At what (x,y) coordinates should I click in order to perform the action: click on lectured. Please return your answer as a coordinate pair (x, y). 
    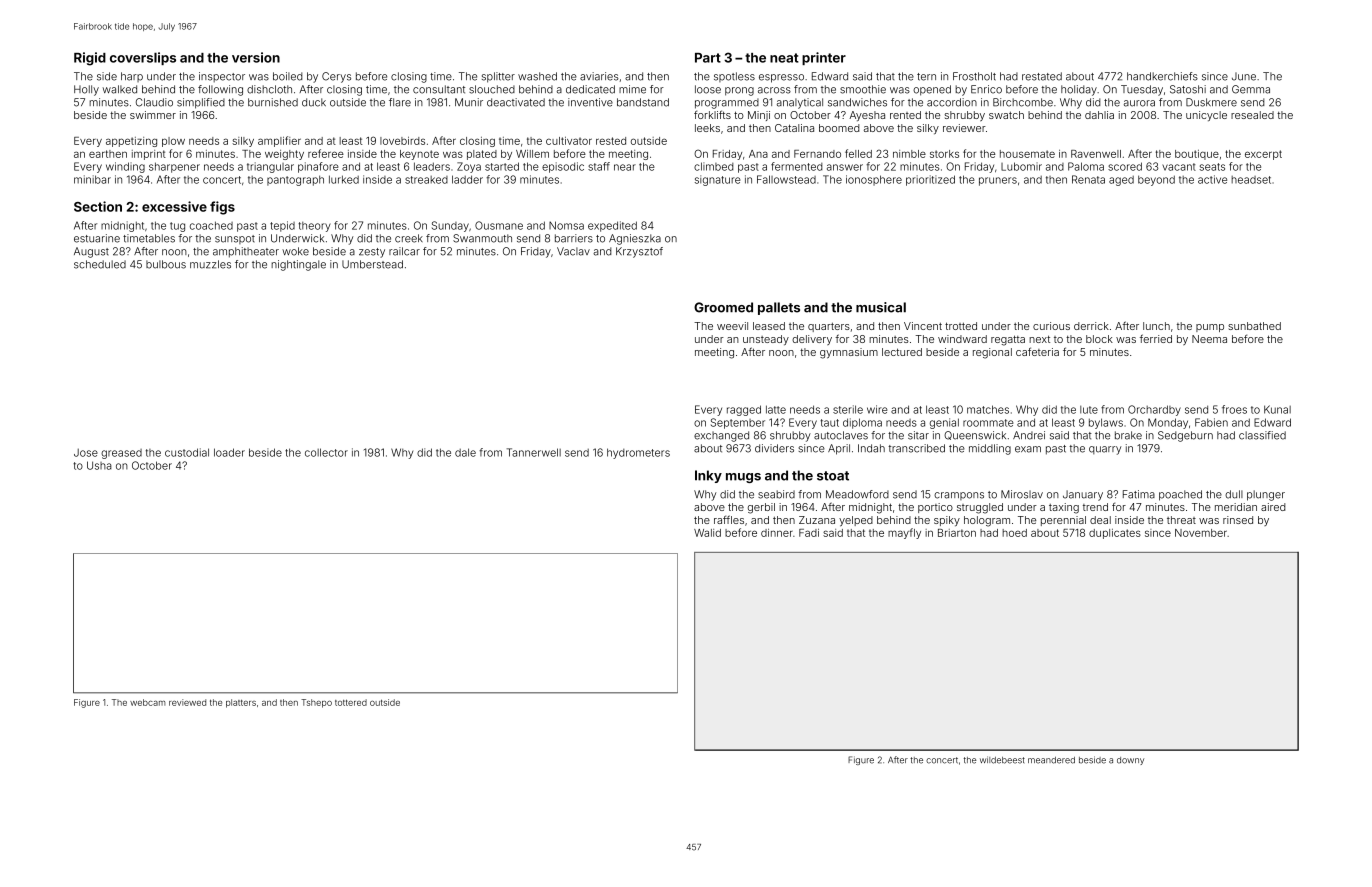
    Looking at the image, I should click on (902, 352).
